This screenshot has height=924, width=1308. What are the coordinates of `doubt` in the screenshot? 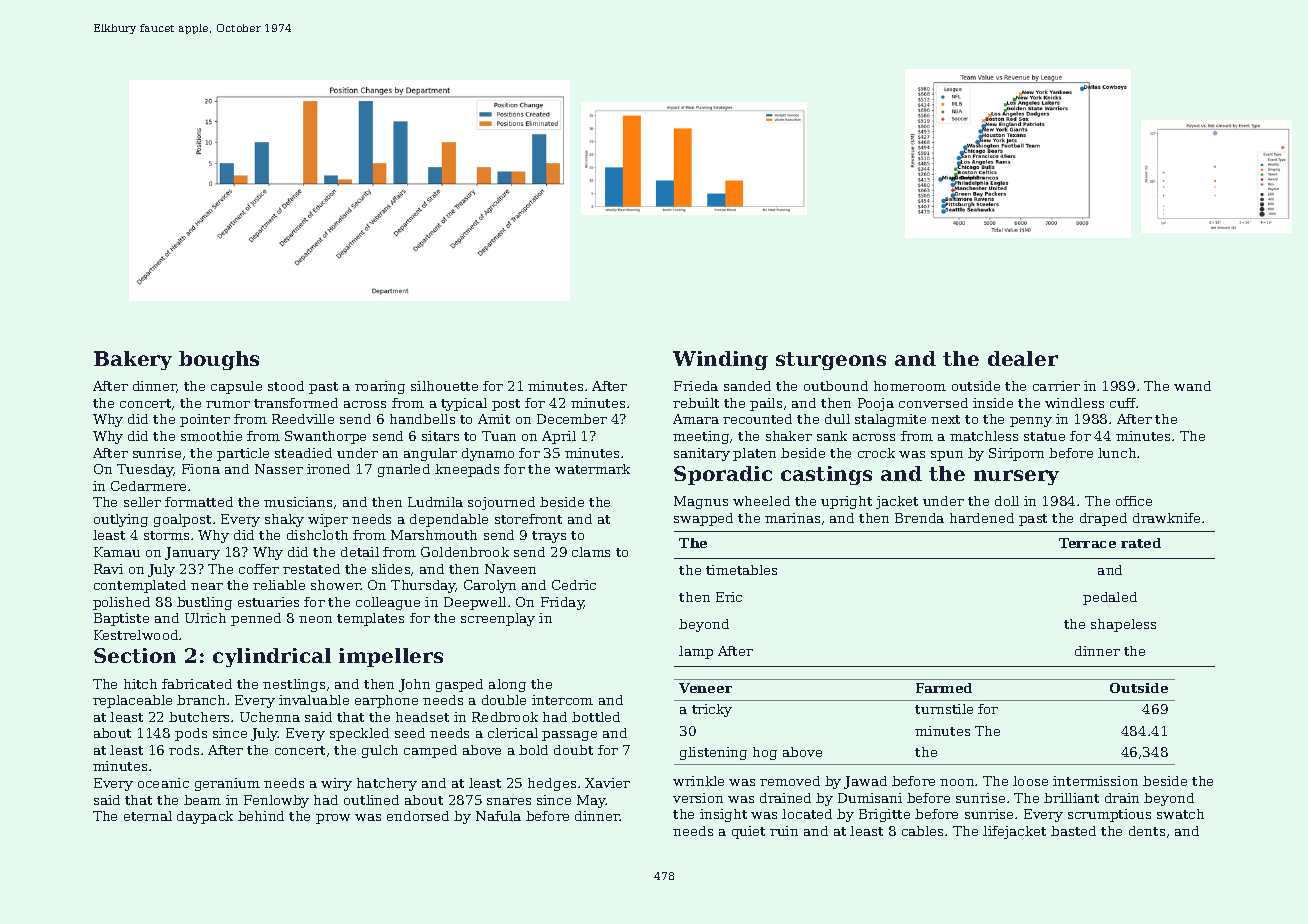 It's located at (573, 750).
